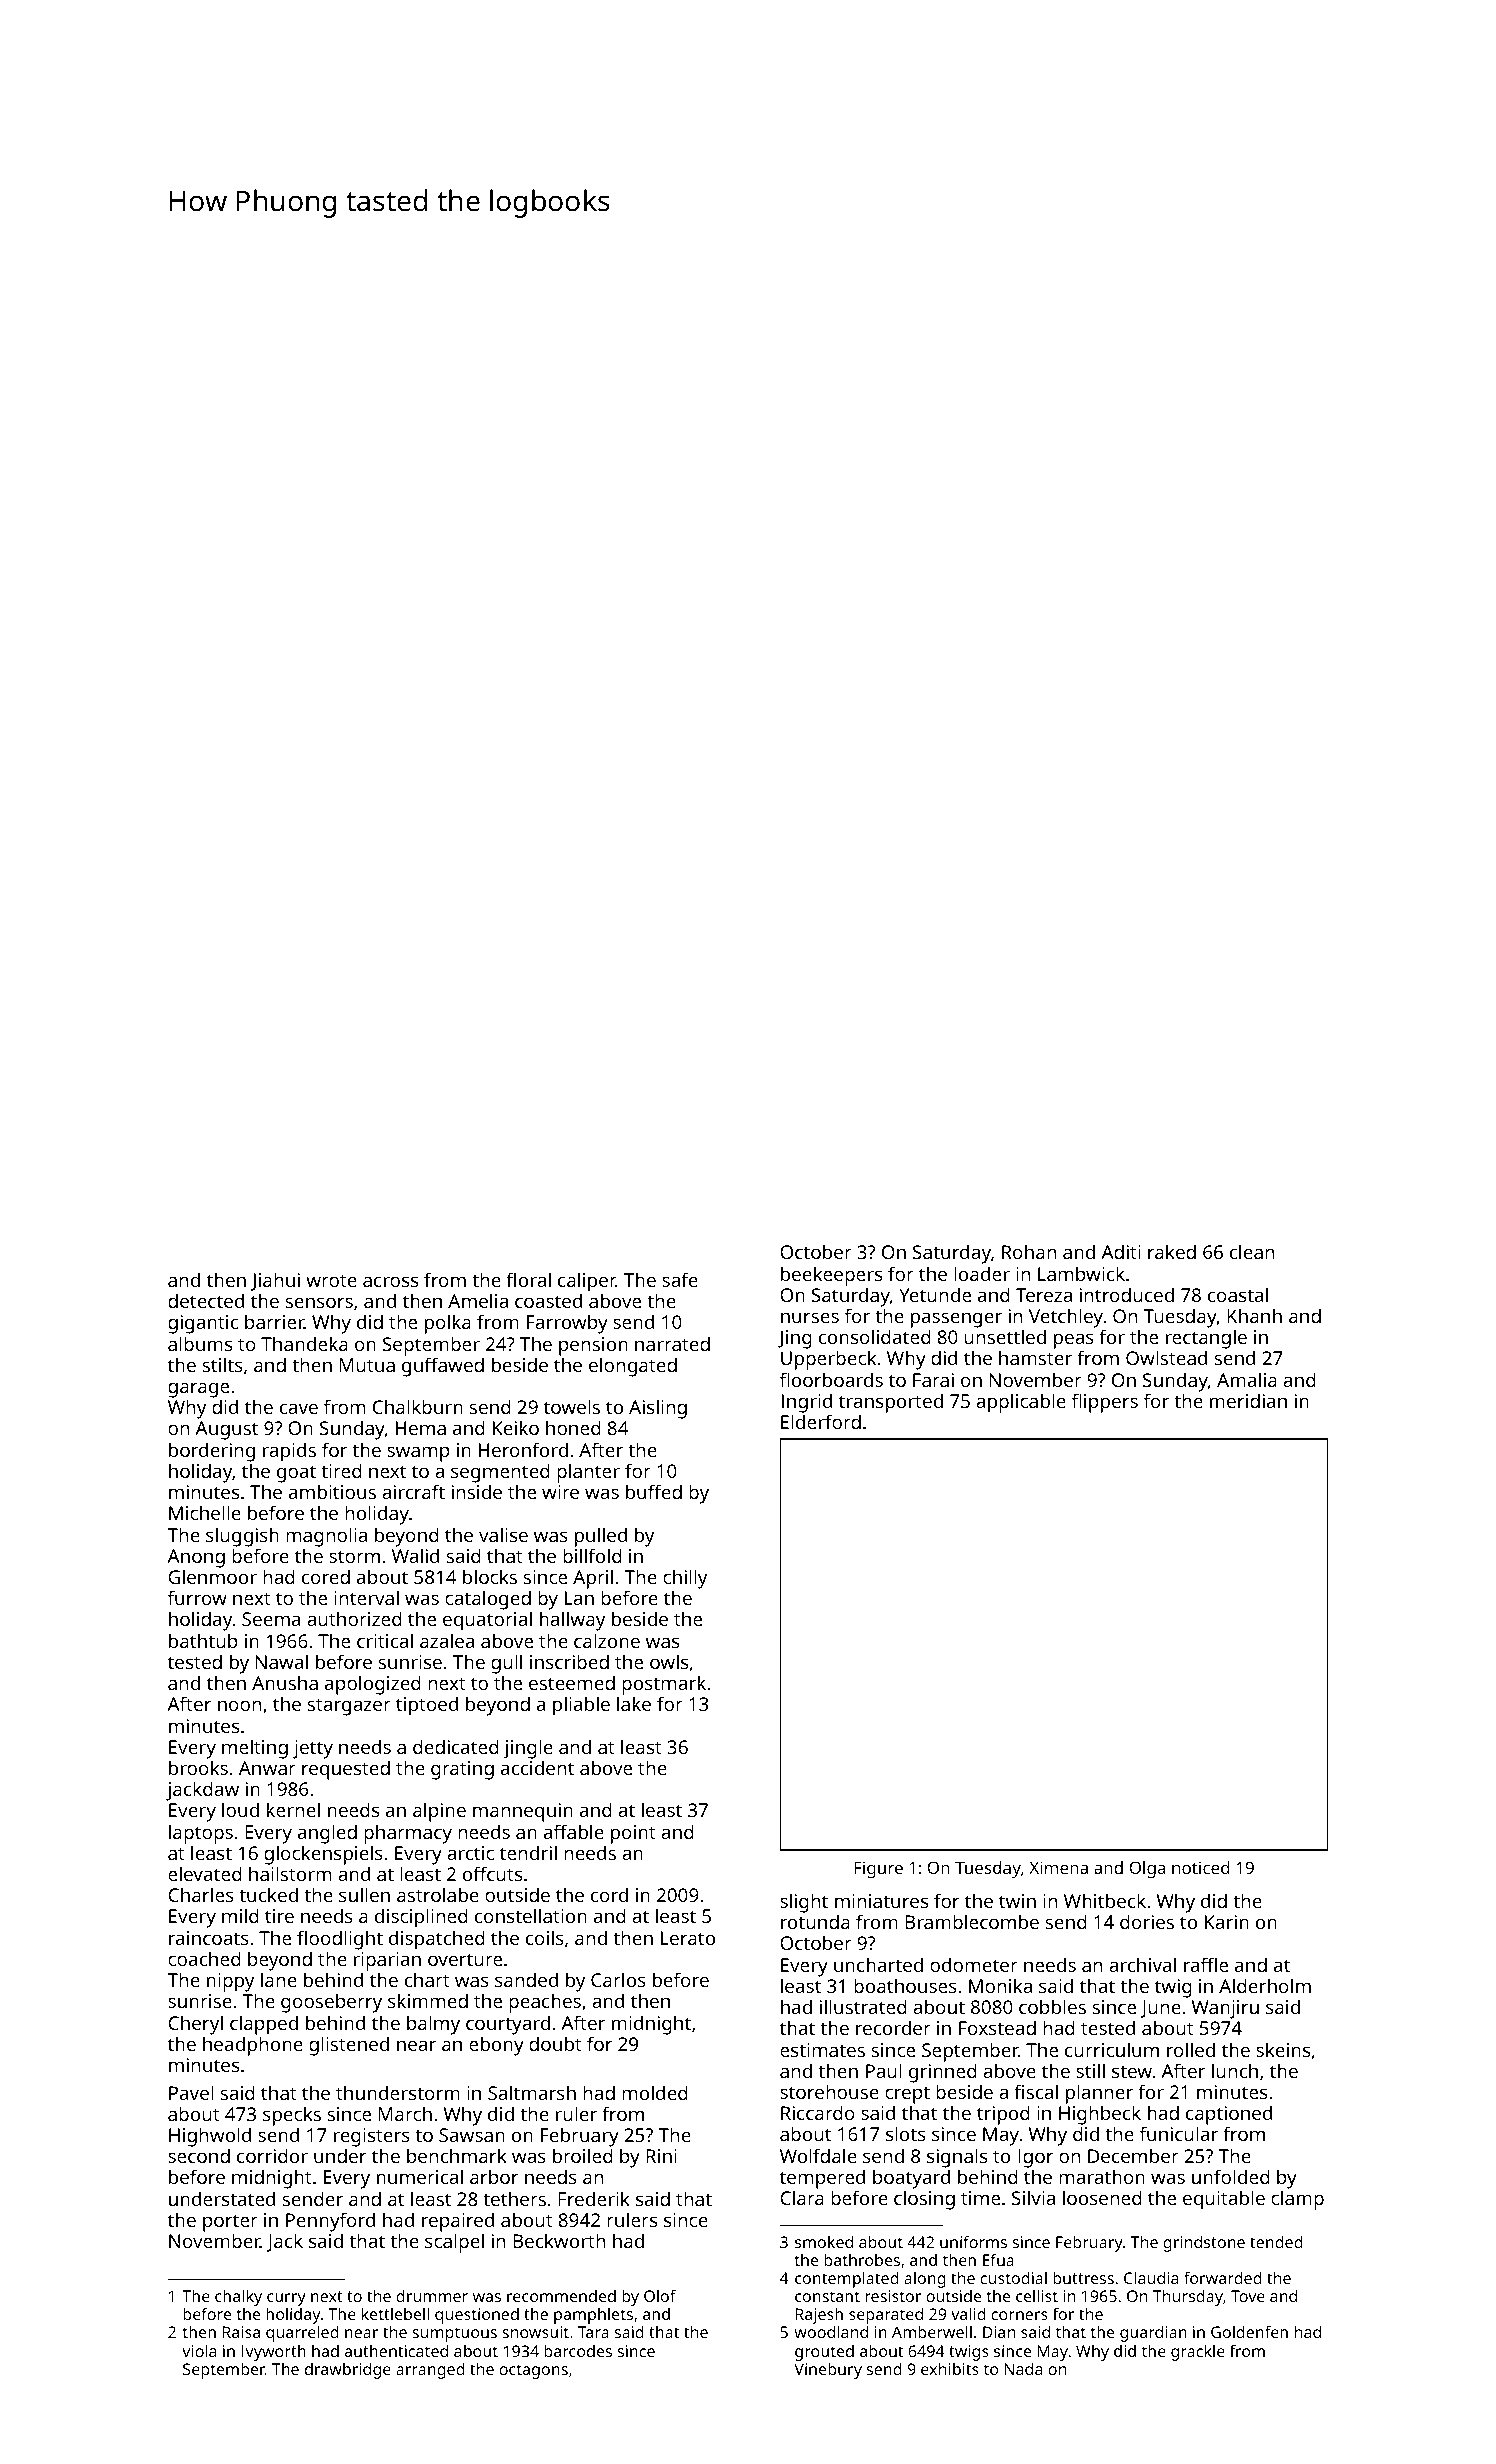 This screenshot has width=1496, height=2464. I want to click on brooks, so click(198, 1767).
